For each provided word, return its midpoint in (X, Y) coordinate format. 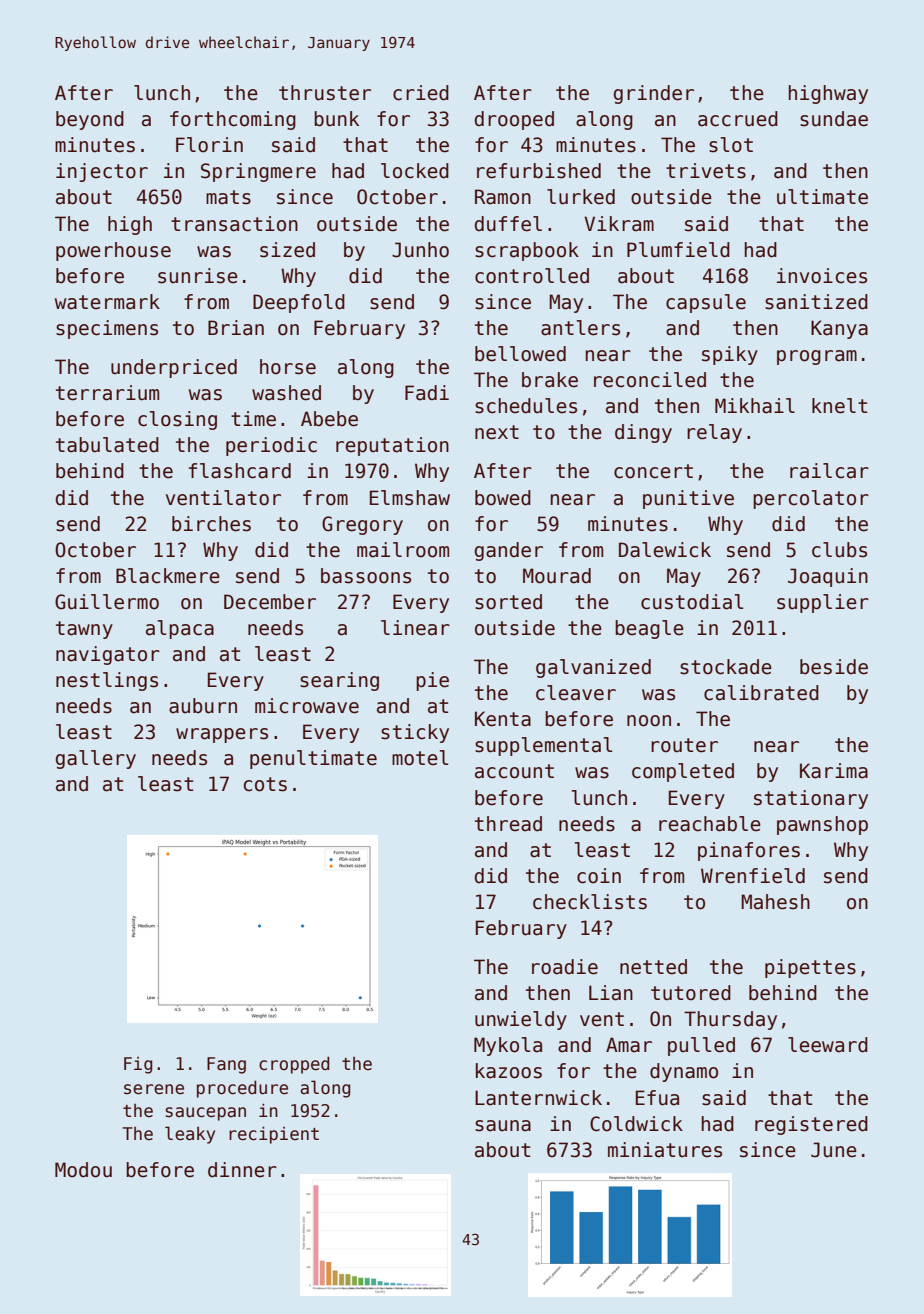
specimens (107, 329)
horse (288, 367)
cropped (294, 1065)
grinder (653, 94)
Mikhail (755, 406)
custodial (692, 602)
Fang (226, 1065)
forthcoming (233, 120)
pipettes (810, 968)
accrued (738, 119)
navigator (108, 655)
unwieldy (521, 1020)
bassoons (366, 576)
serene (154, 1089)
